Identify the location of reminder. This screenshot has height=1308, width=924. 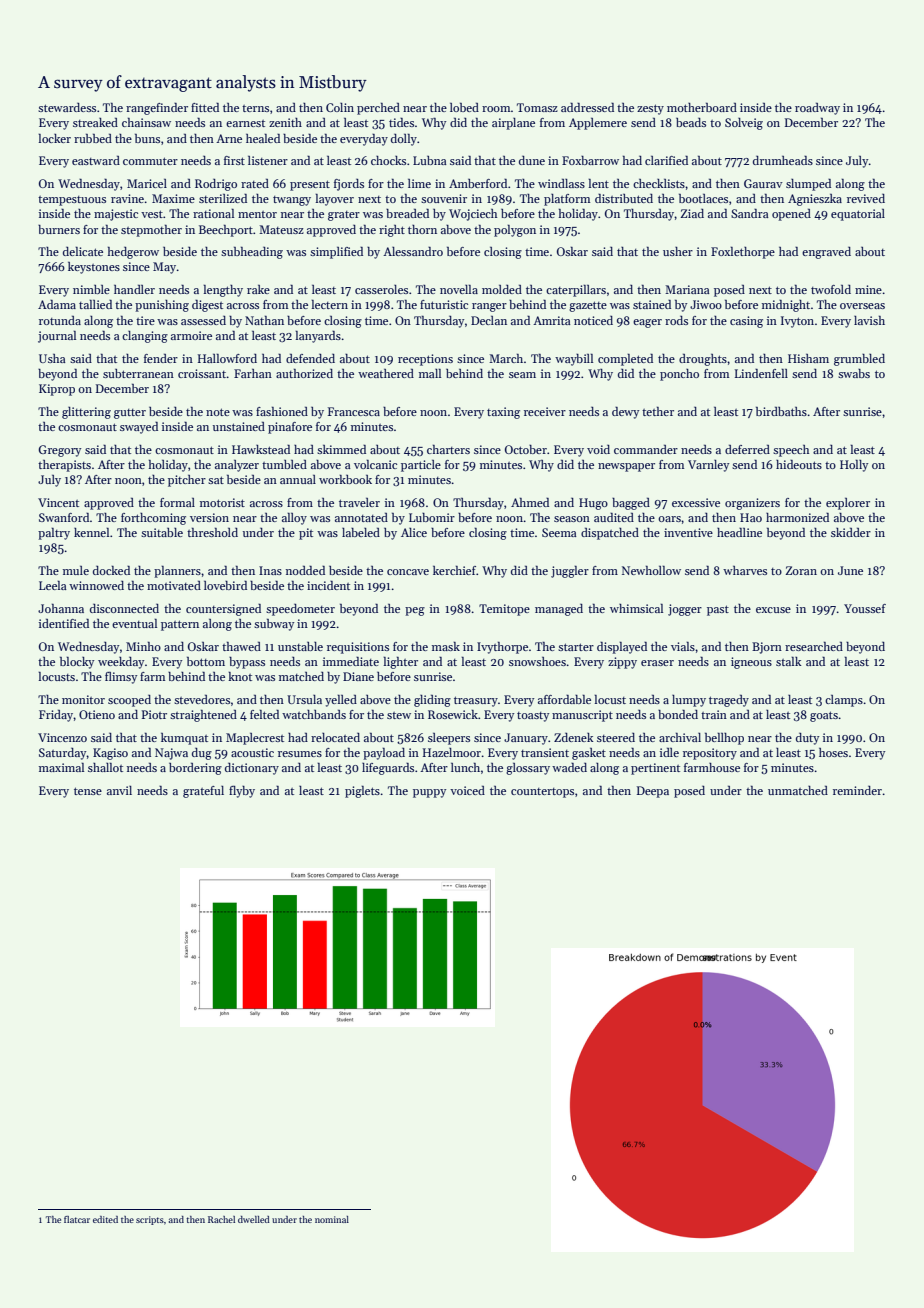
(857, 790).
